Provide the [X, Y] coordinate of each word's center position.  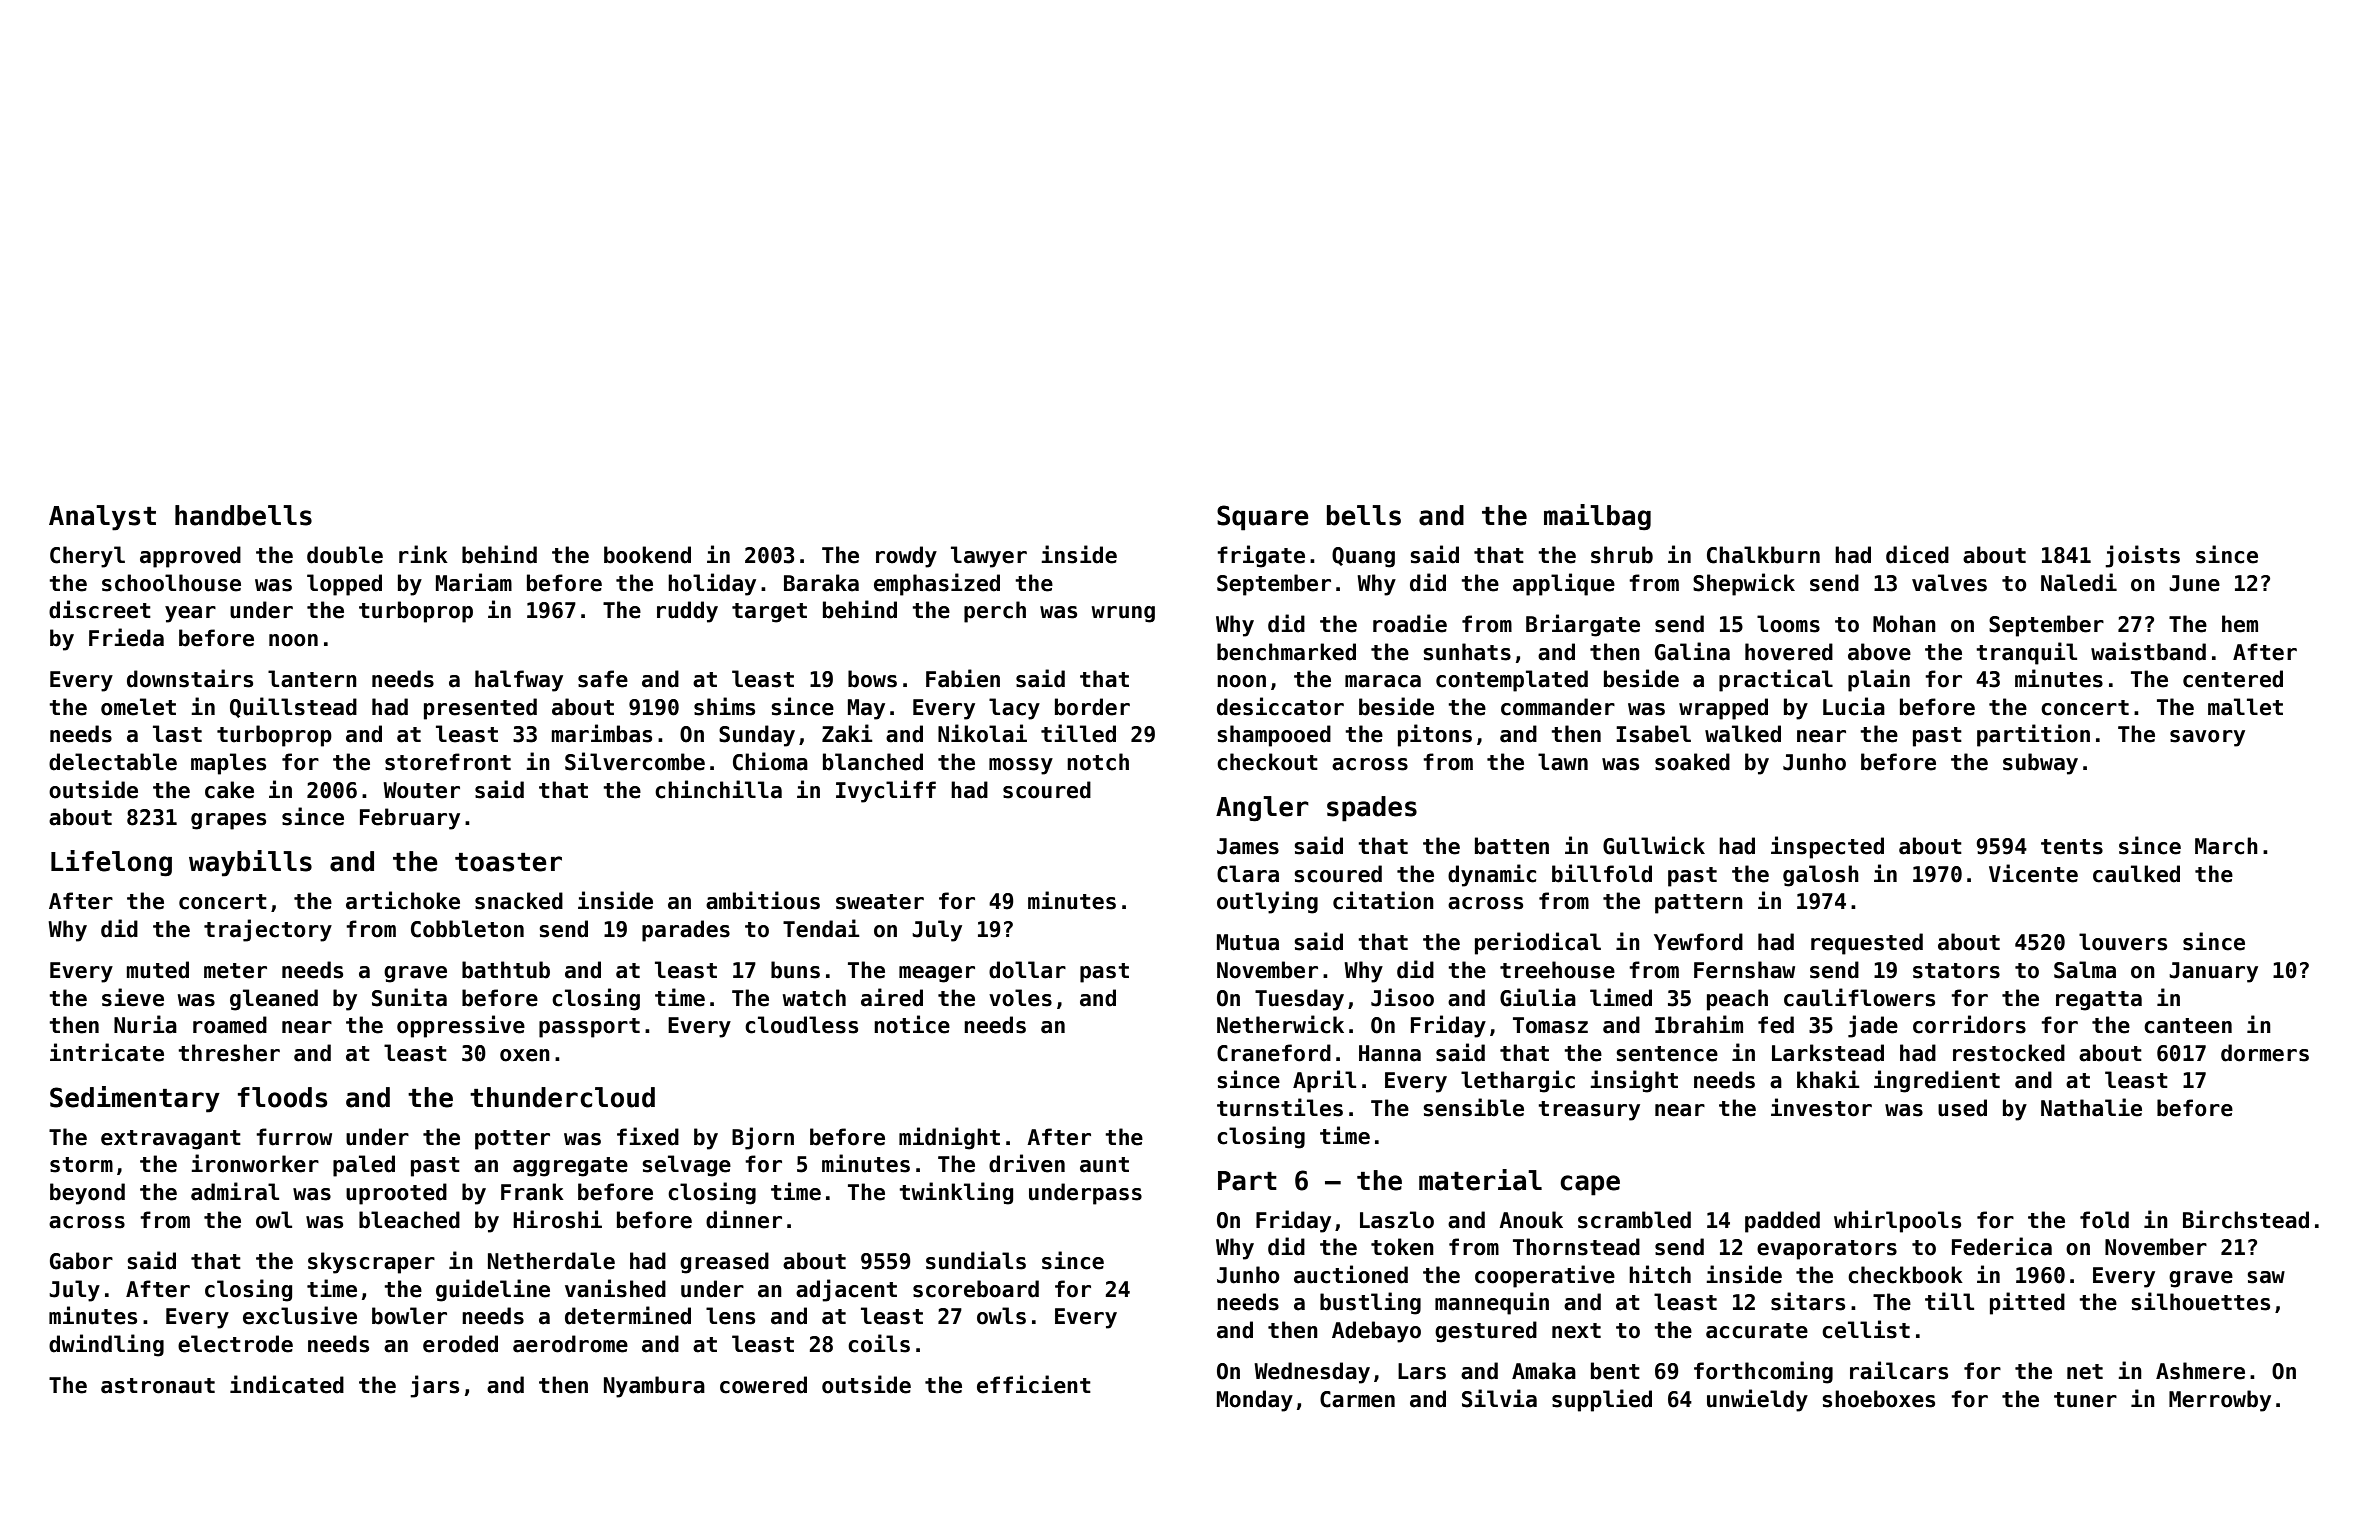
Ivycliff [886, 791]
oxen [525, 1055]
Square [1263, 518]
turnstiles [1280, 1107]
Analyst [102, 518]
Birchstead [2246, 1219]
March [2226, 846]
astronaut [158, 1386]
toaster [508, 862]
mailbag [1597, 517]
